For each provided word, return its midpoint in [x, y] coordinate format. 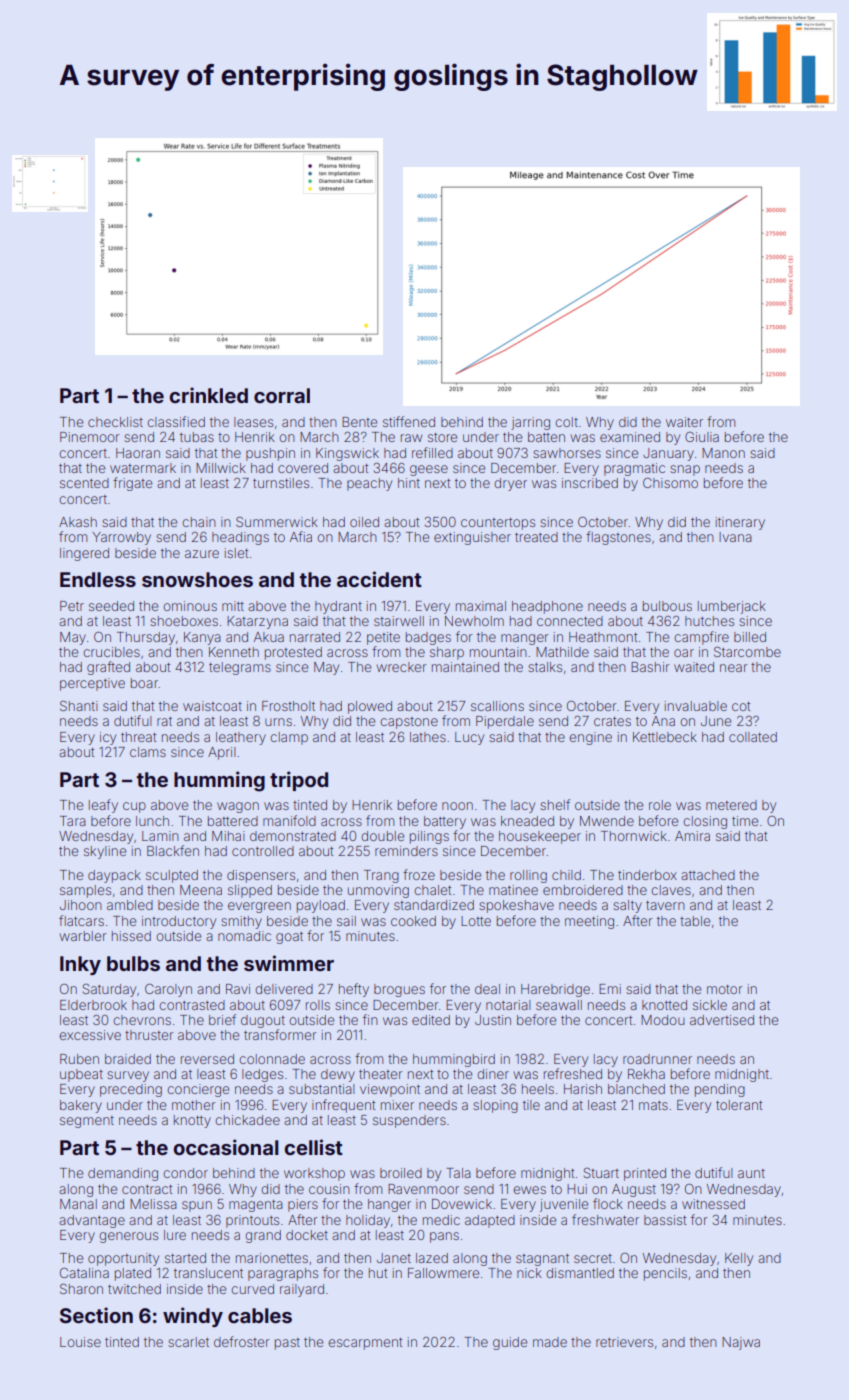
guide [510, 1343]
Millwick [221, 468]
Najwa [741, 1343]
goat [289, 938]
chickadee [247, 1120]
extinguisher [472, 538]
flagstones [618, 538]
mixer [397, 1105]
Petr [72, 606]
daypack [114, 876]
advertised [722, 1020]
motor [725, 989]
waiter [684, 422]
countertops [498, 524]
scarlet [188, 1342]
